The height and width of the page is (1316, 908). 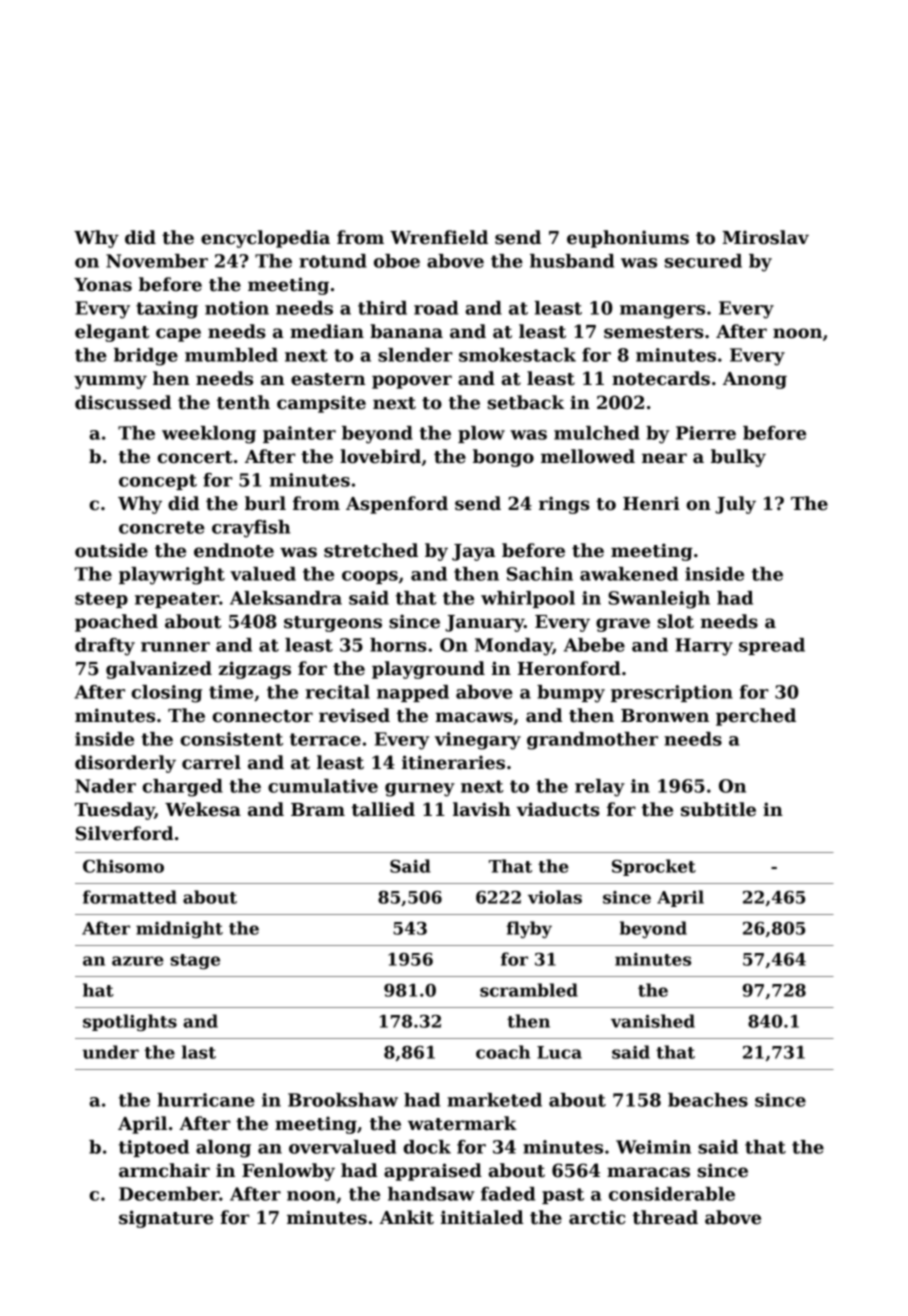 I want to click on Wrenfield, so click(x=439, y=237).
